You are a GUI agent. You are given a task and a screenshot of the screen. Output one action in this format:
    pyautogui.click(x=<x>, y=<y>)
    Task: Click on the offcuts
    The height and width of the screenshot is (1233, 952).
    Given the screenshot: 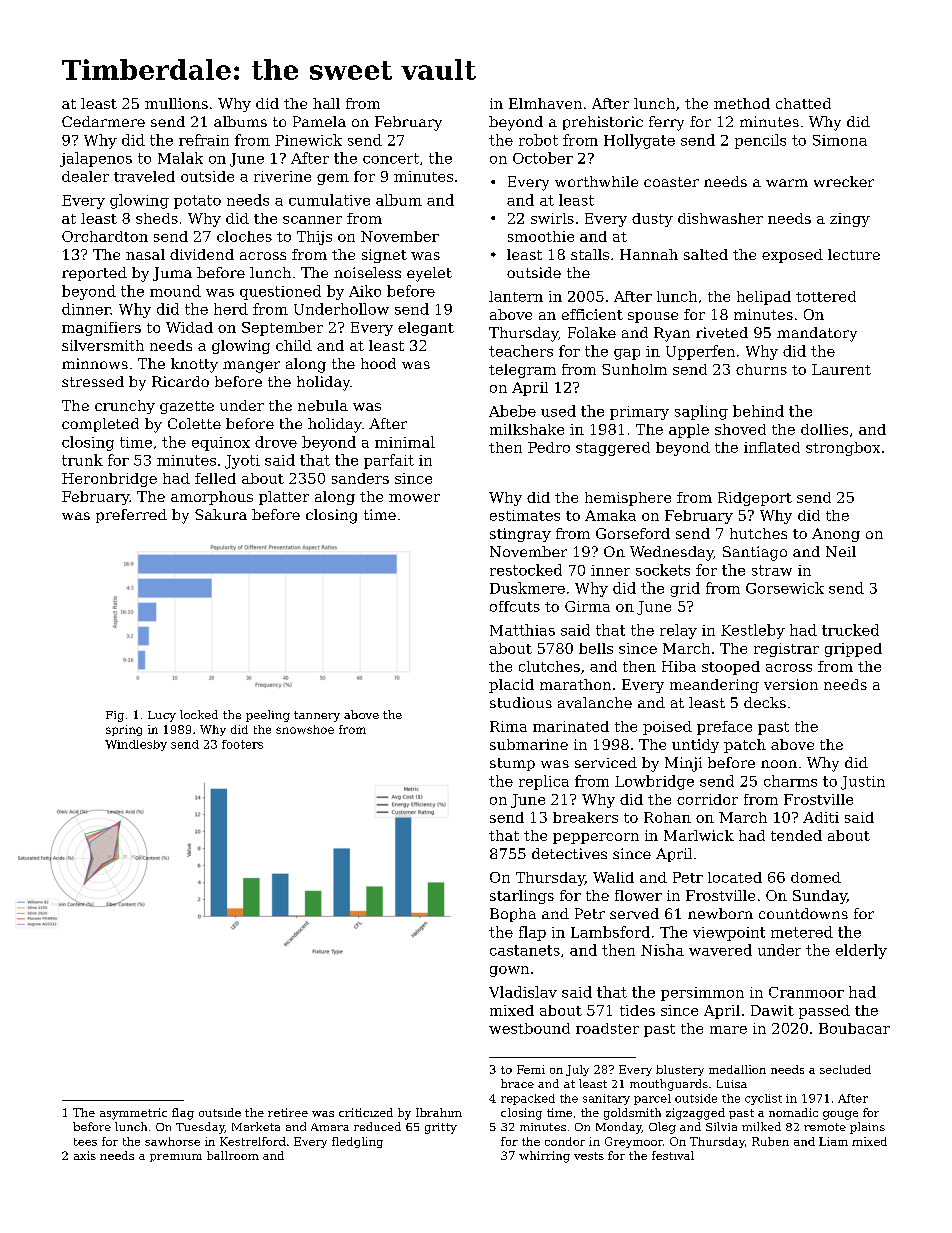 What is the action you would take?
    pyautogui.click(x=515, y=606)
